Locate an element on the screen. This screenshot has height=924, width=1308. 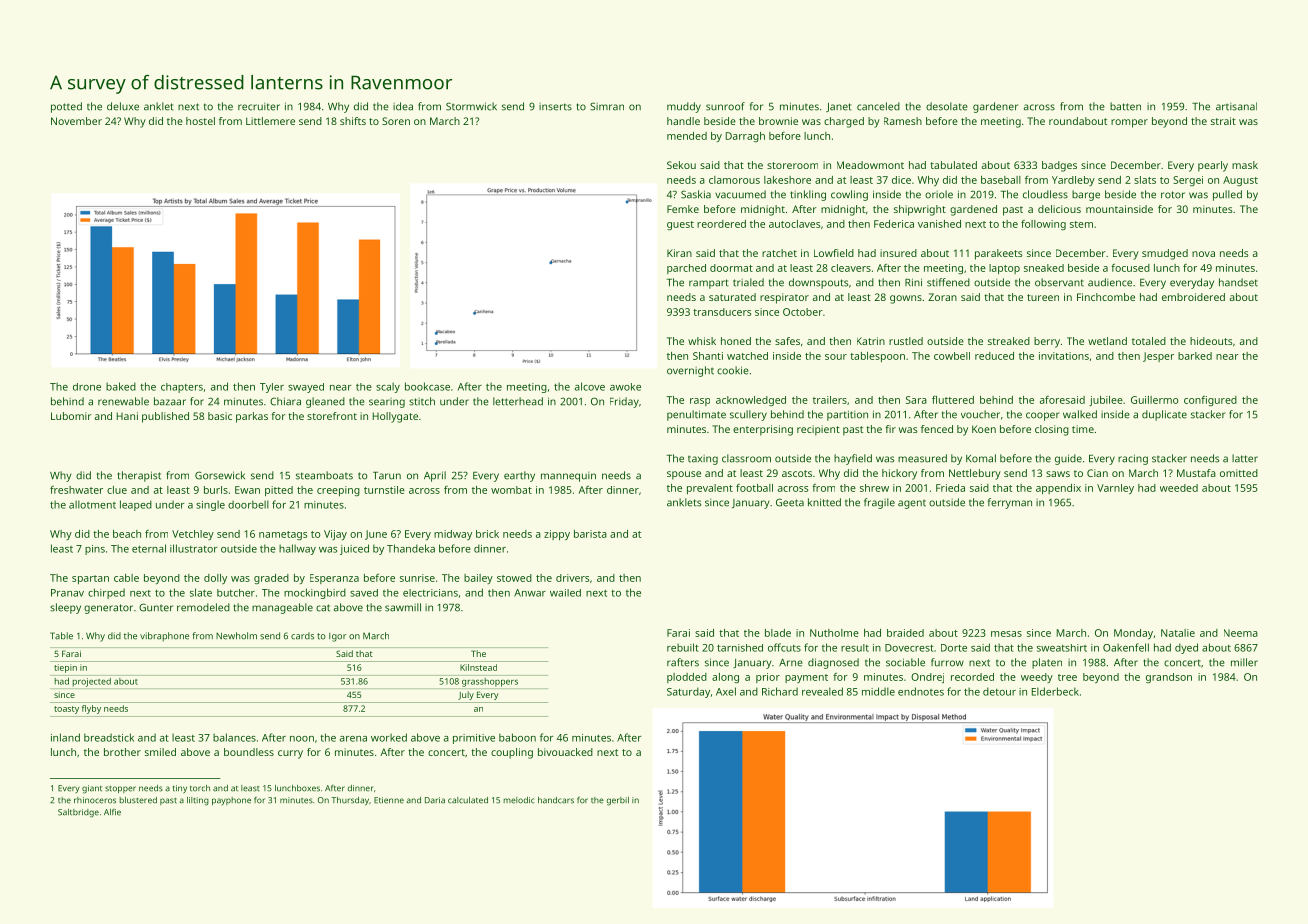
Natalie is located at coordinates (1178, 633).
